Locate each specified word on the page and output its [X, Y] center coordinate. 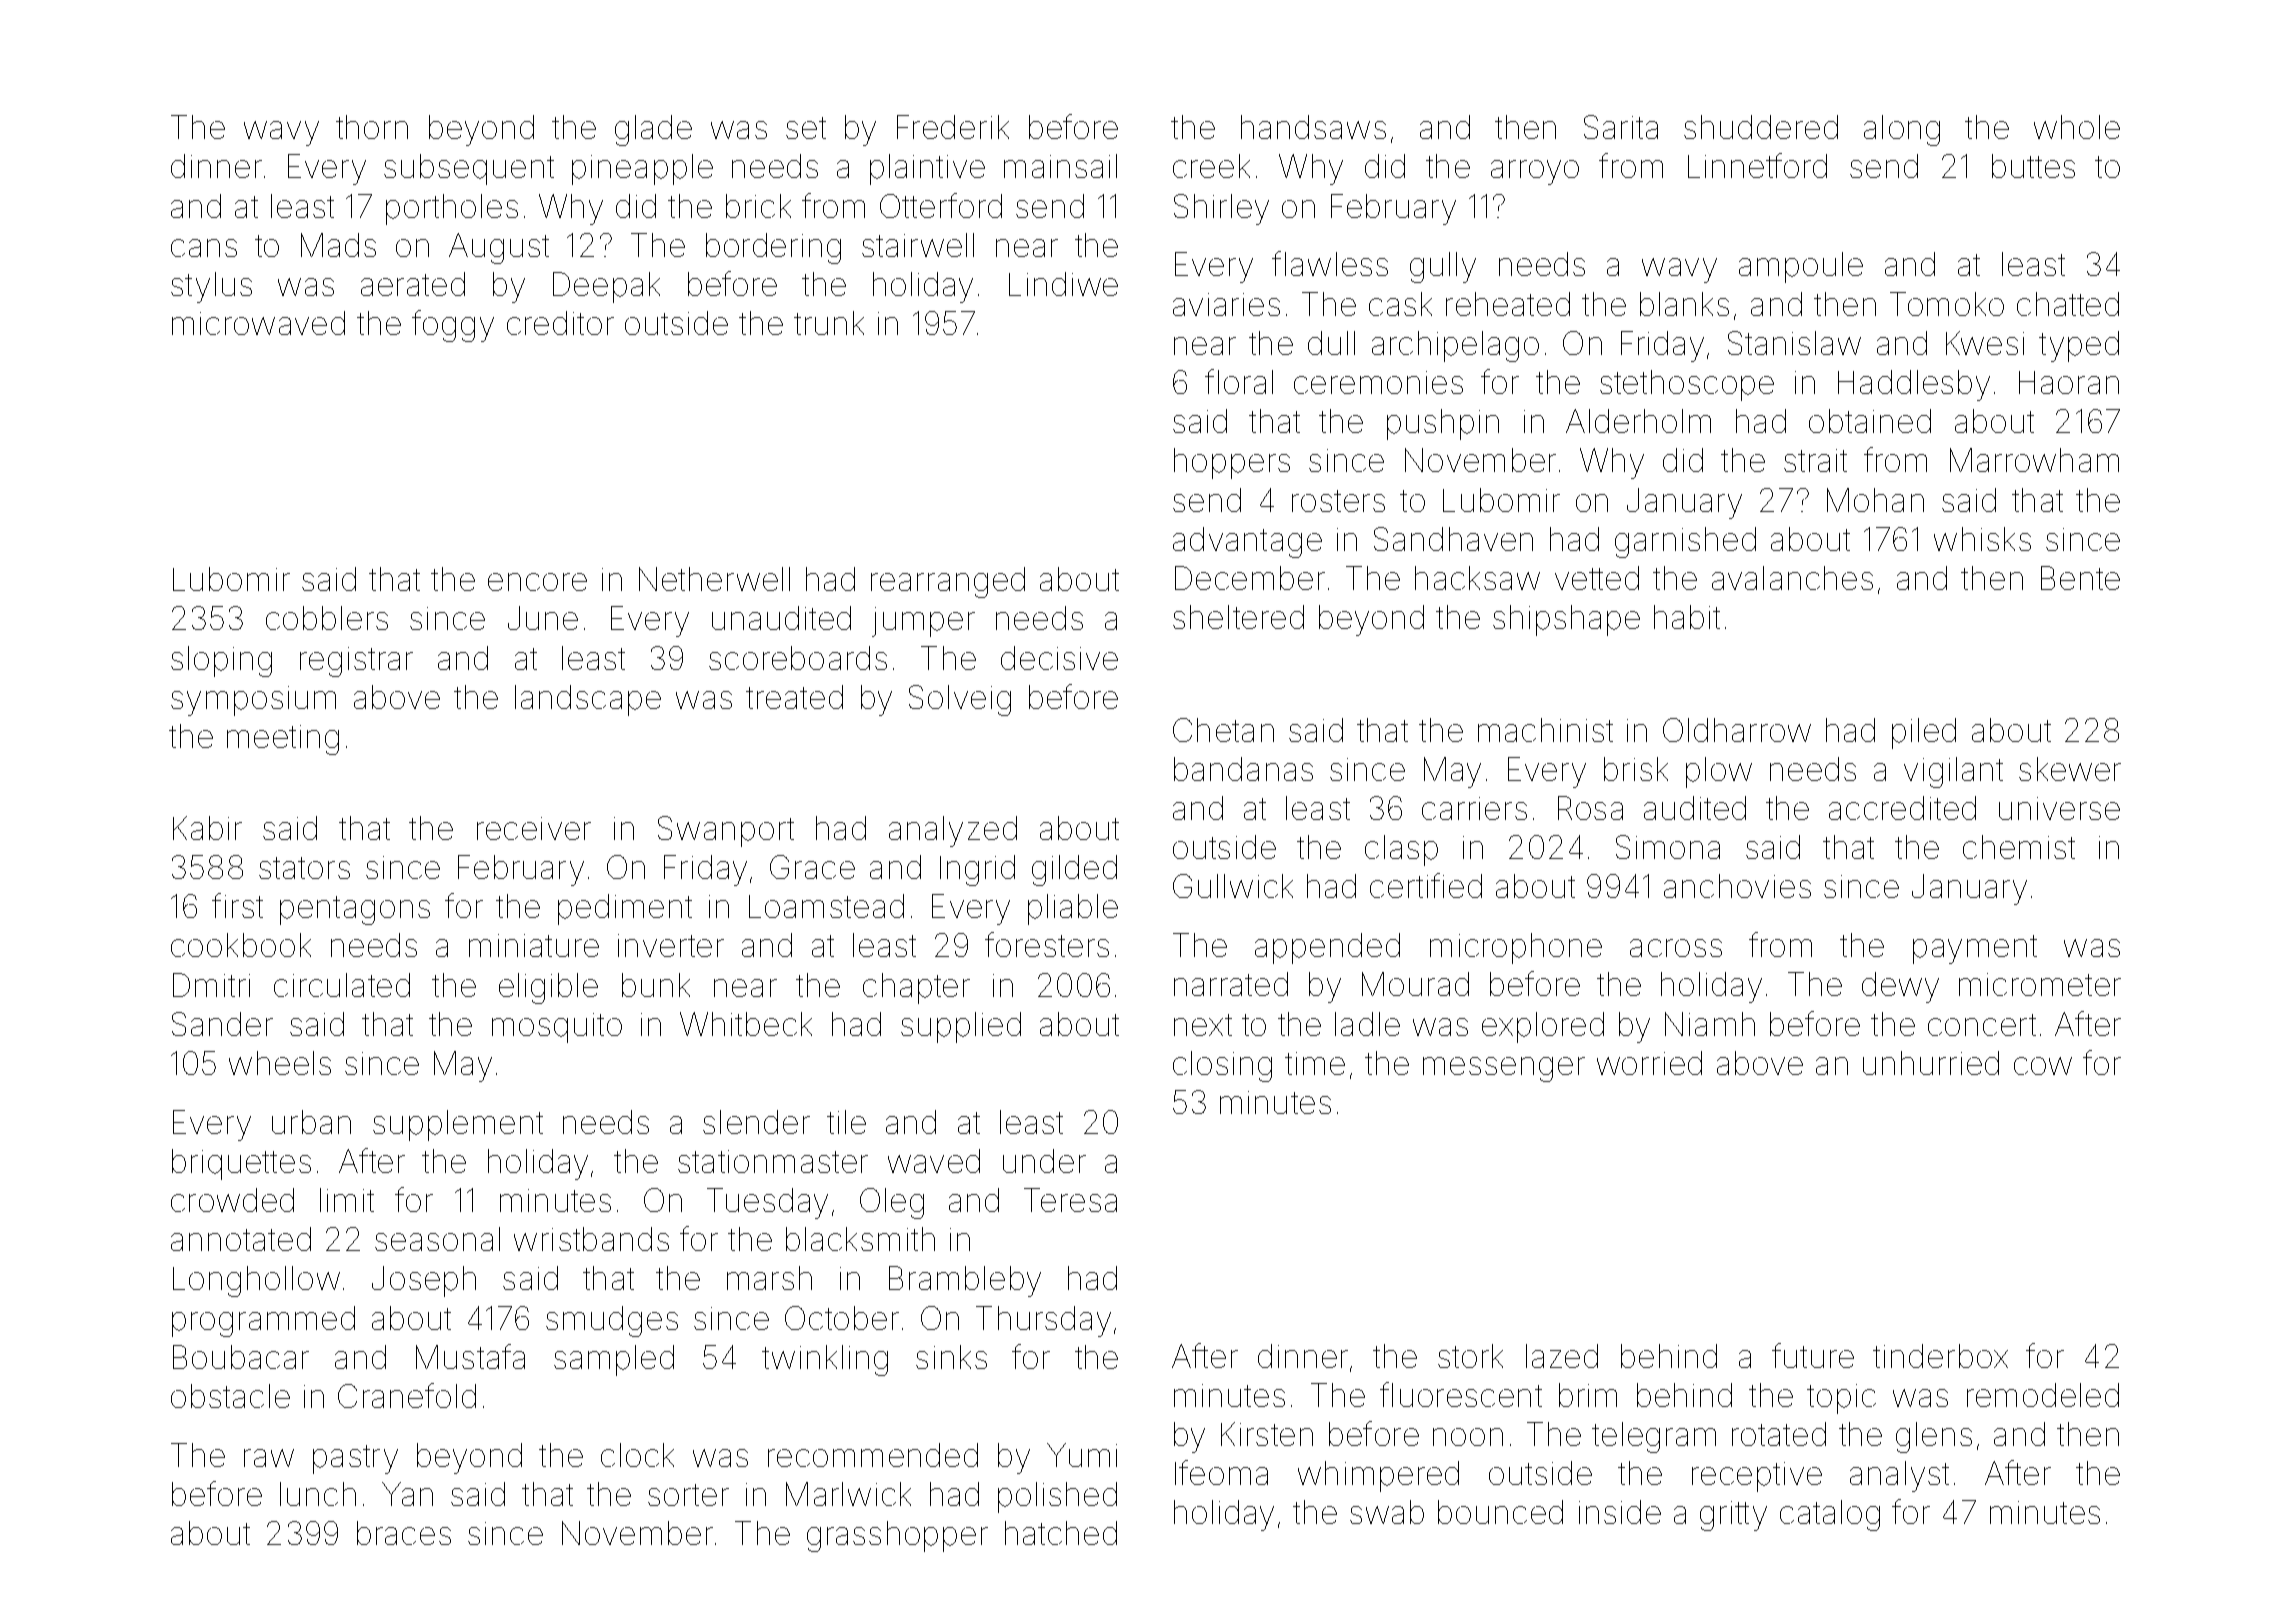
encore [537, 582]
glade [653, 130]
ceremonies [1378, 382]
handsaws [1313, 127]
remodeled [2043, 1395]
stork [1470, 1356]
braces [404, 1533]
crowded [232, 1200]
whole [2077, 127]
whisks [1982, 539]
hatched [1061, 1533]
